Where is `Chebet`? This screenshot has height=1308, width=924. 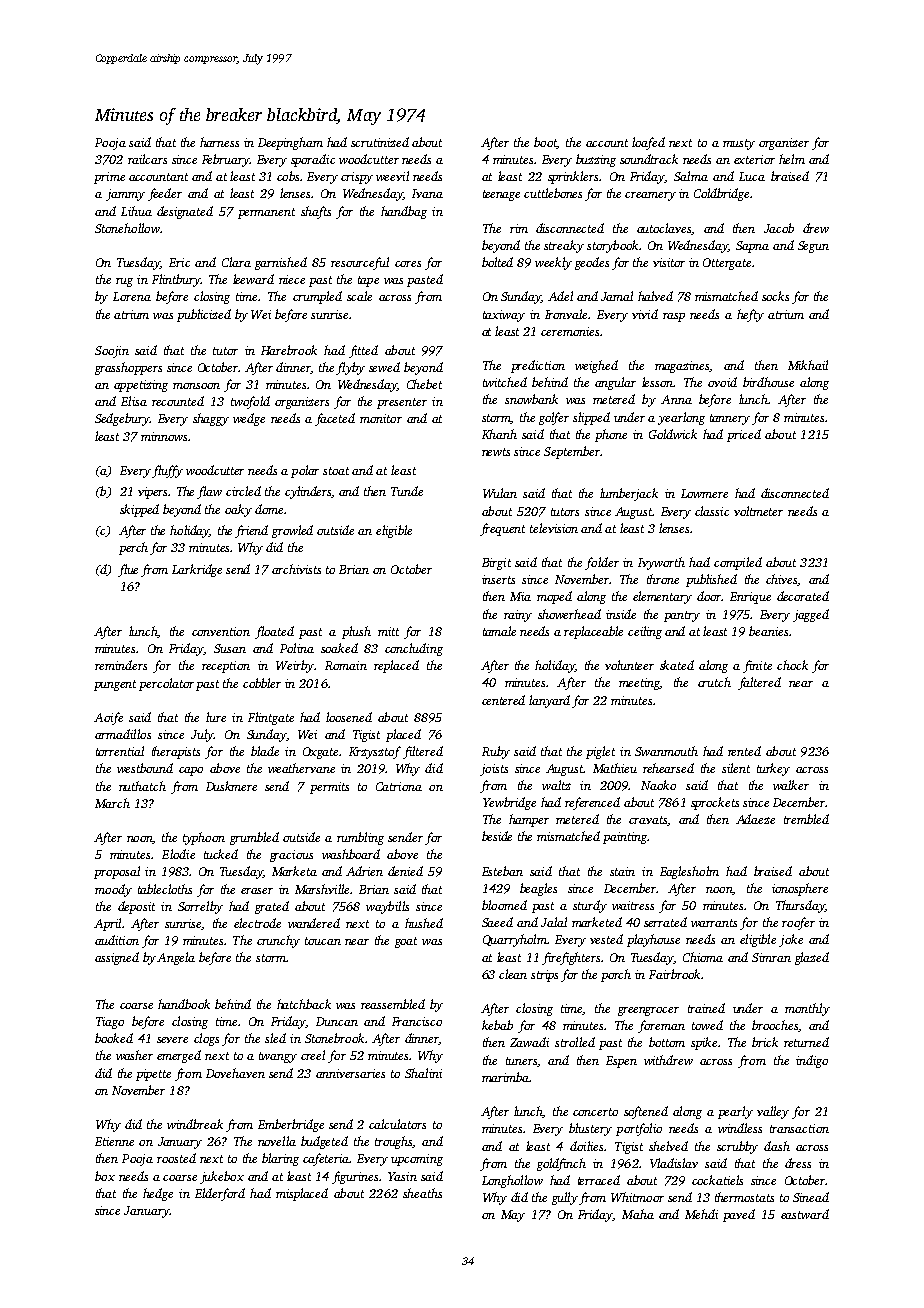 Chebet is located at coordinates (424, 384).
